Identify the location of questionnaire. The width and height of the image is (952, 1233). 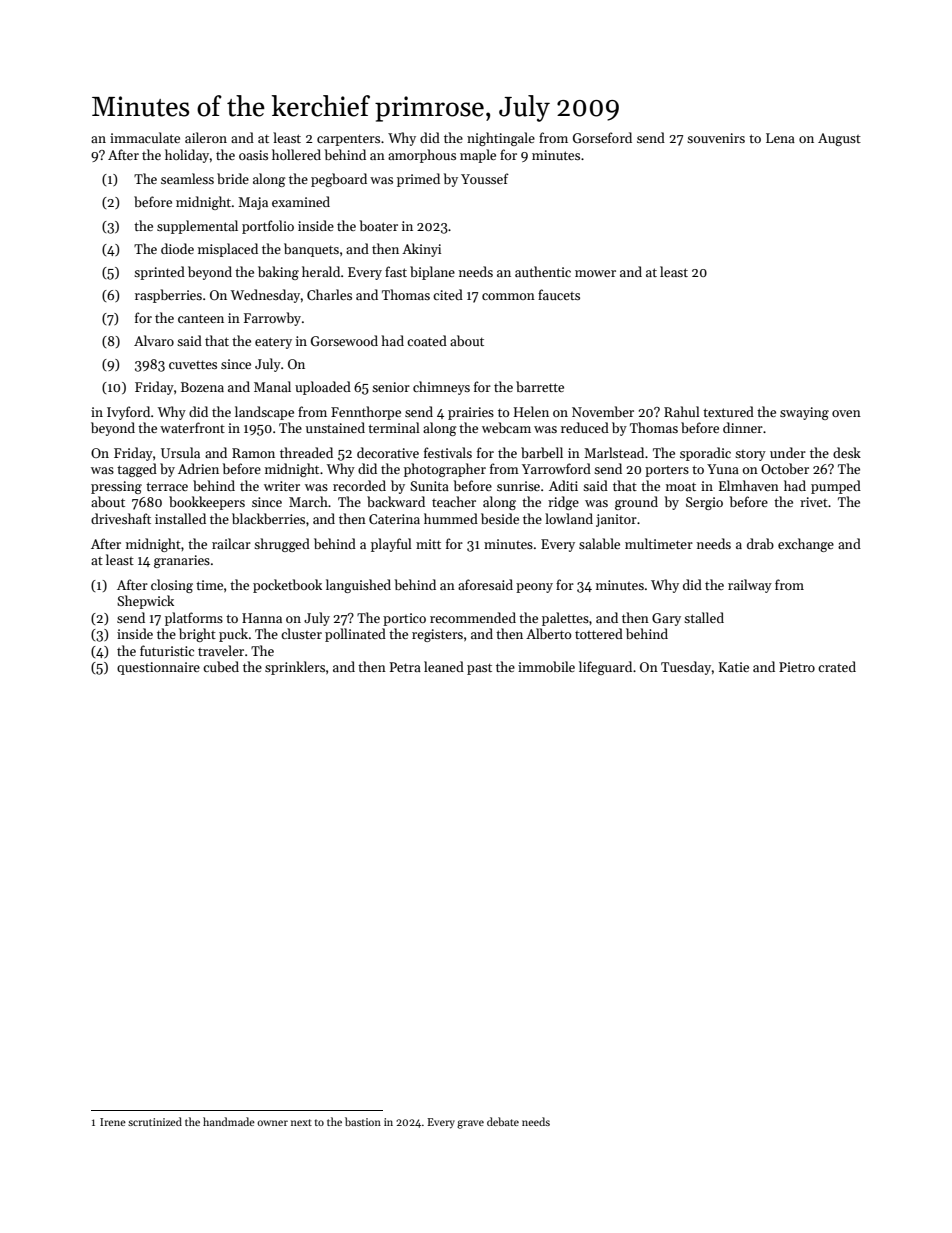
(158, 668).
